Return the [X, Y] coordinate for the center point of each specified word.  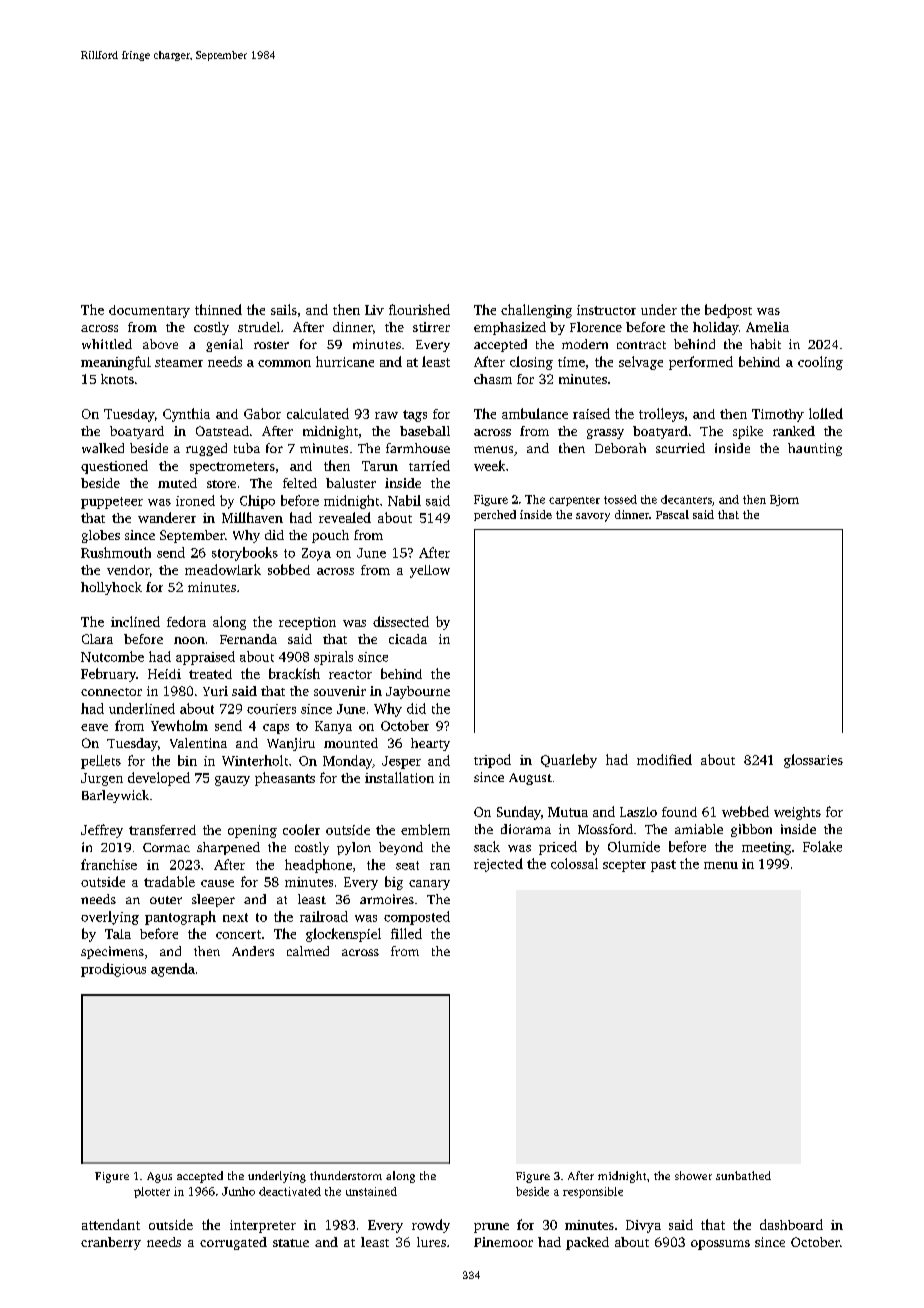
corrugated [233, 1243]
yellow [430, 571]
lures [431, 1242]
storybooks [245, 554]
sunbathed [743, 1175]
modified [664, 759]
